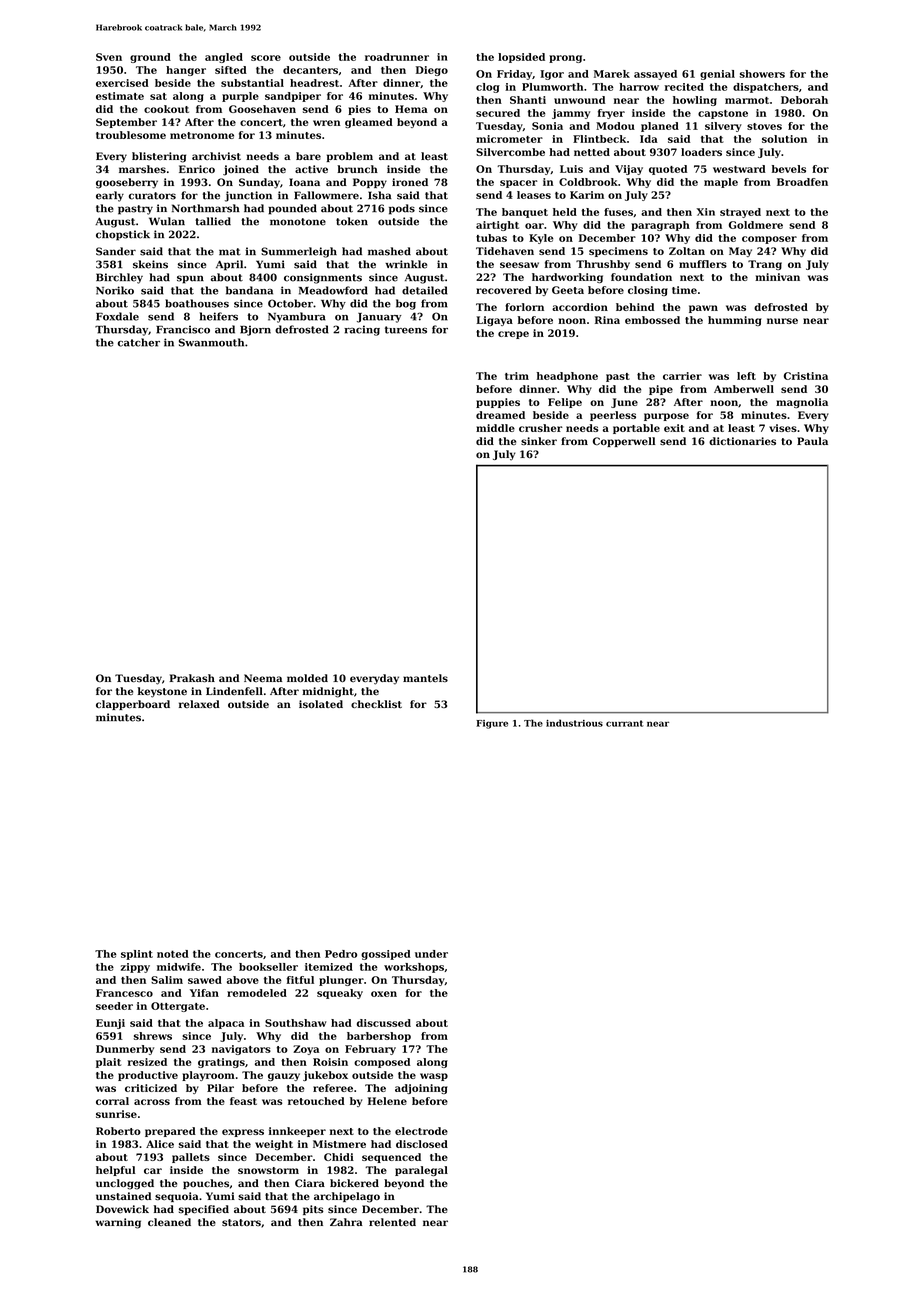  I want to click on checklist, so click(376, 704).
